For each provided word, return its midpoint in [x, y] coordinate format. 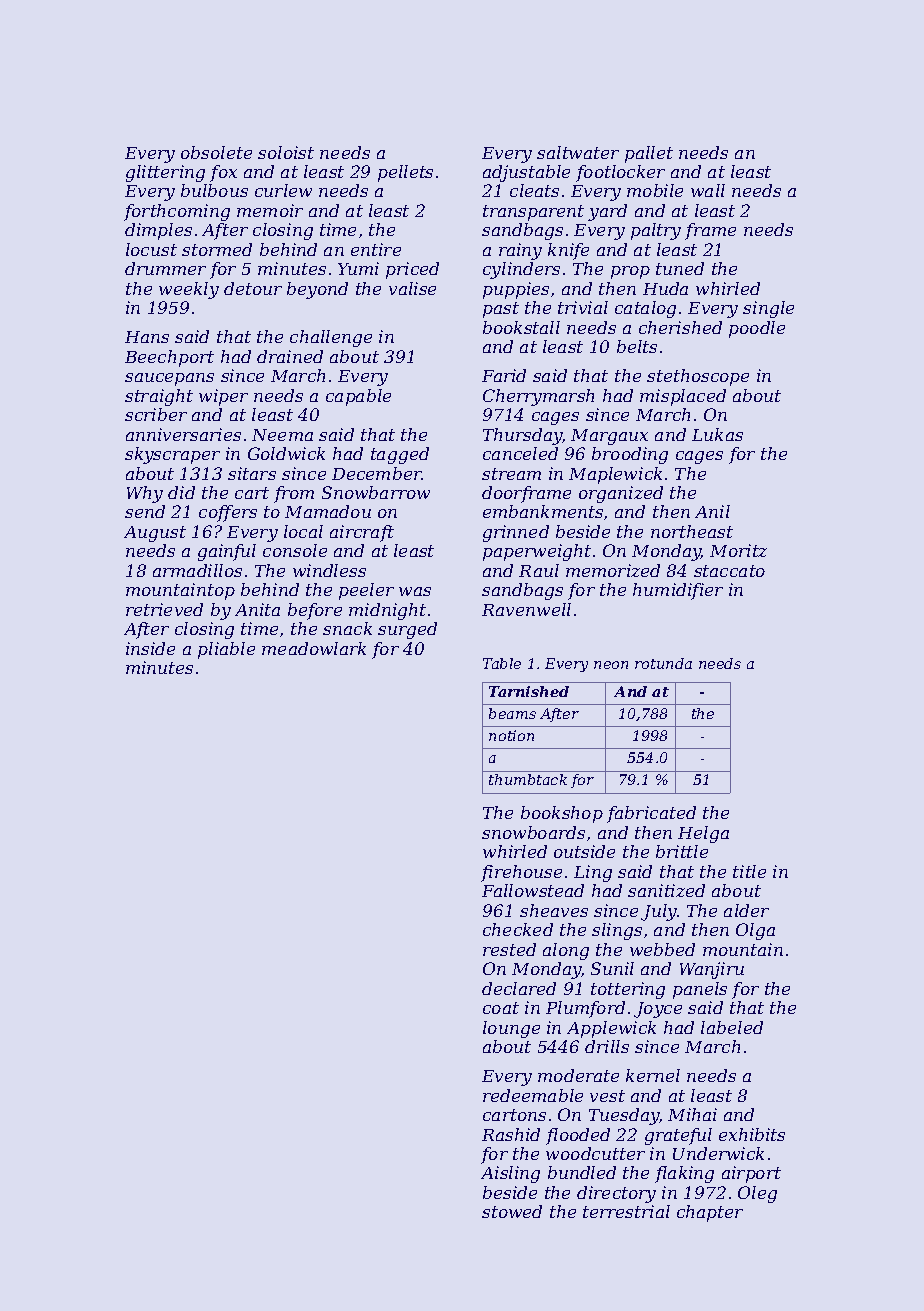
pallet [649, 154]
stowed [512, 1211]
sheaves [554, 910]
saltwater [578, 152]
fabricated [651, 814]
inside [150, 648]
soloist [286, 152]
